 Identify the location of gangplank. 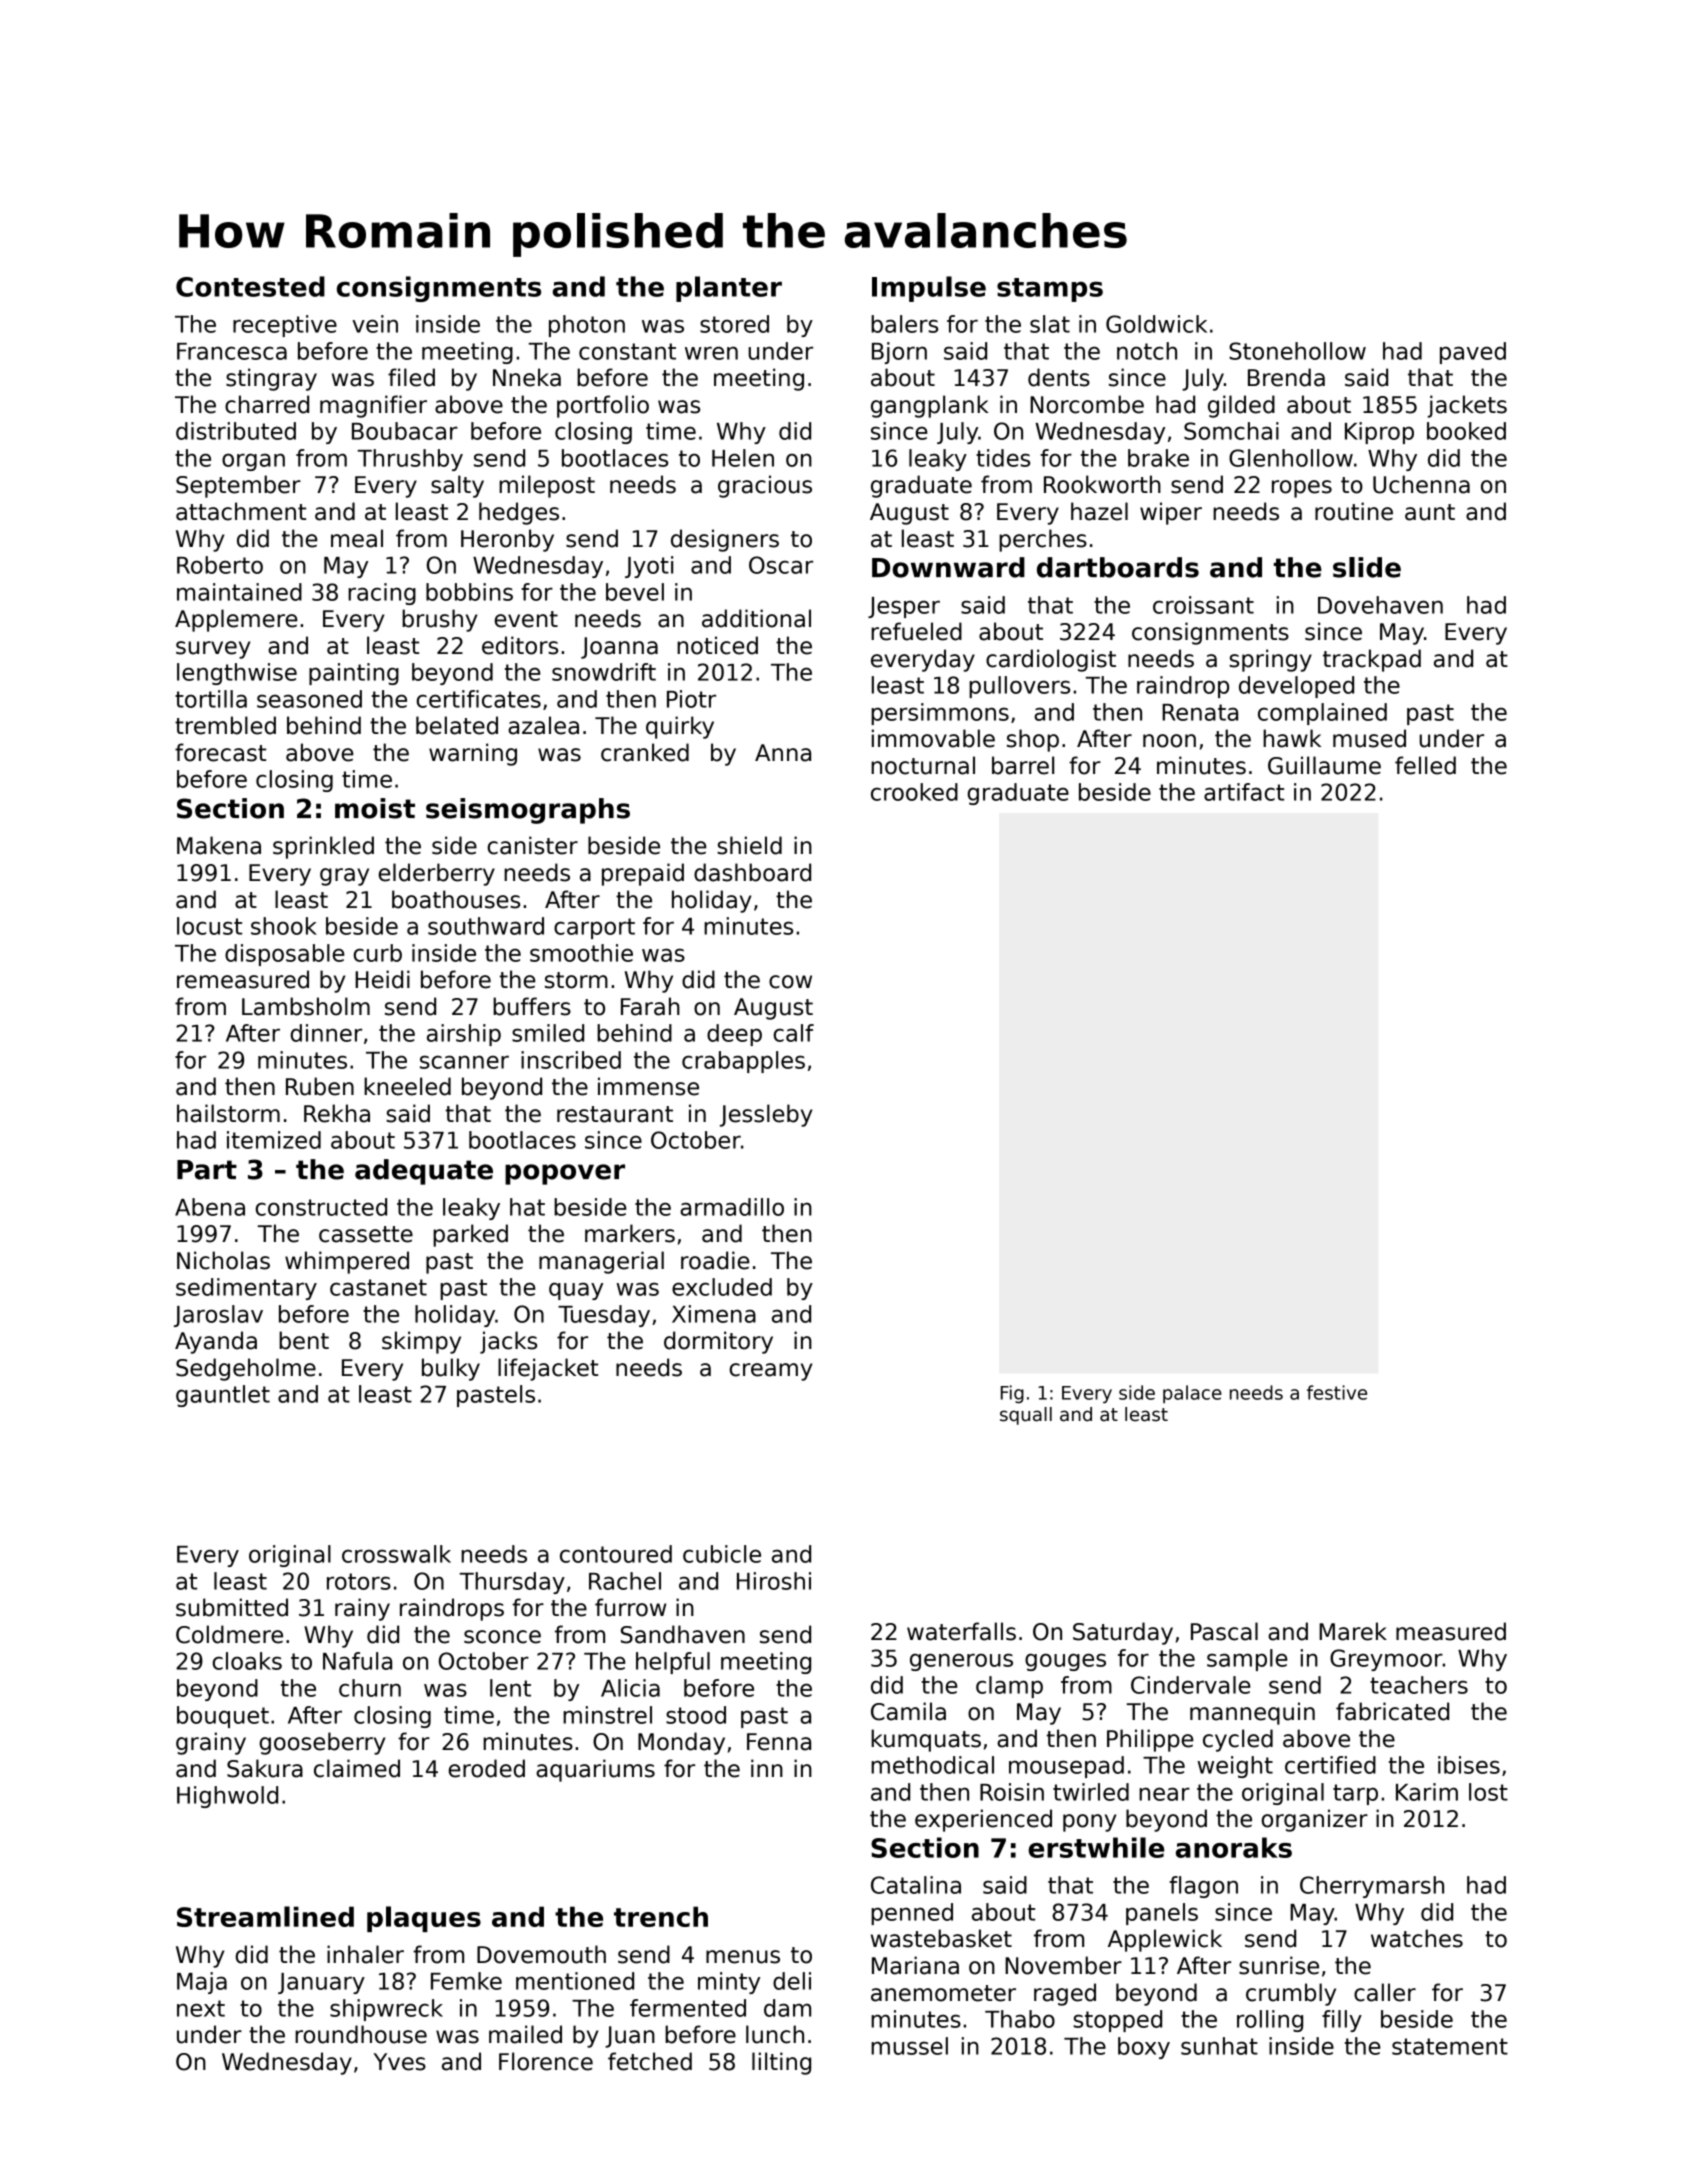
(930, 406).
